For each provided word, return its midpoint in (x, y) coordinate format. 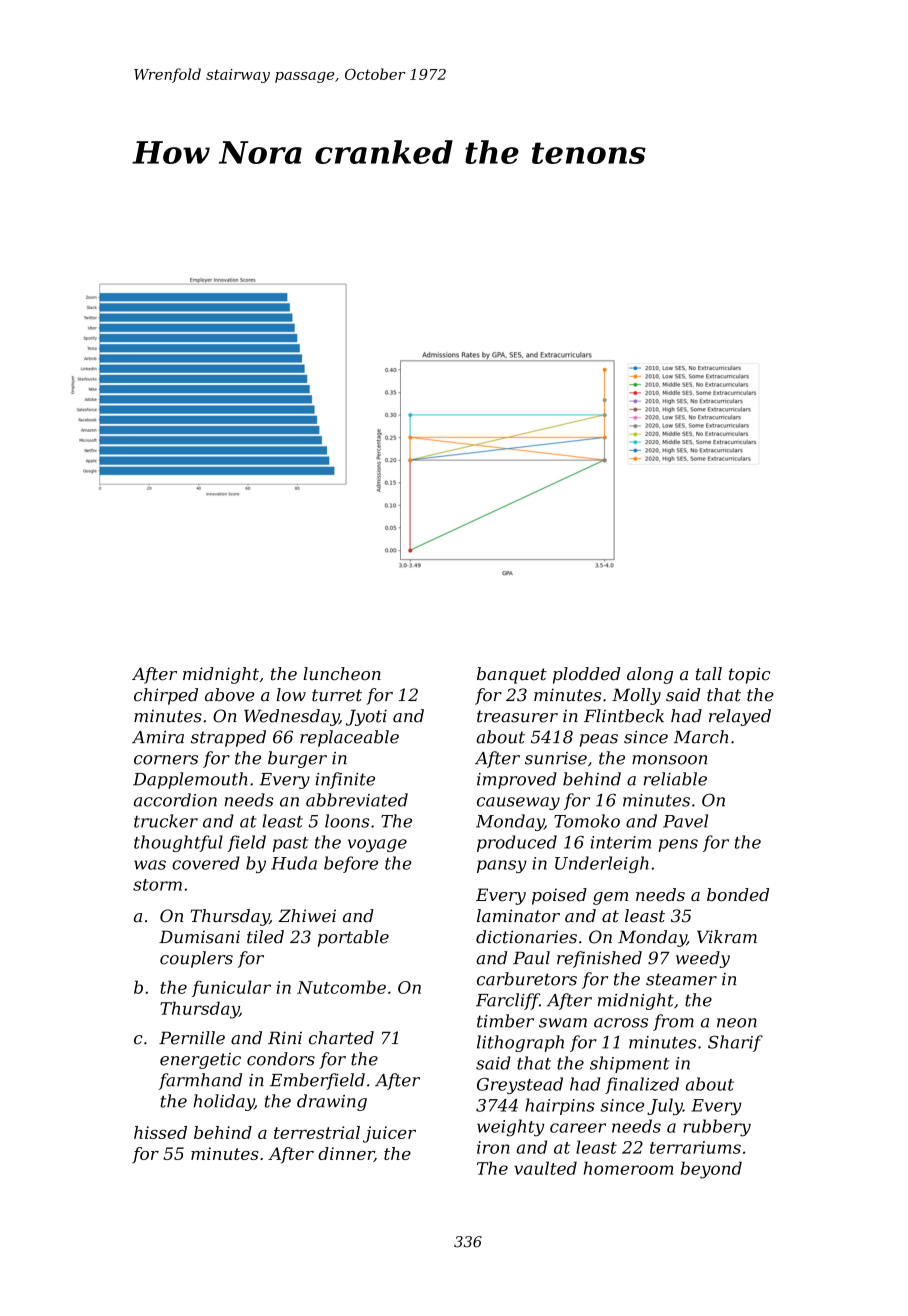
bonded (738, 894)
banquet (512, 675)
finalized (642, 1085)
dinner (346, 1154)
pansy (502, 866)
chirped (166, 696)
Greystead (520, 1085)
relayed (740, 717)
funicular (231, 988)
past (290, 844)
